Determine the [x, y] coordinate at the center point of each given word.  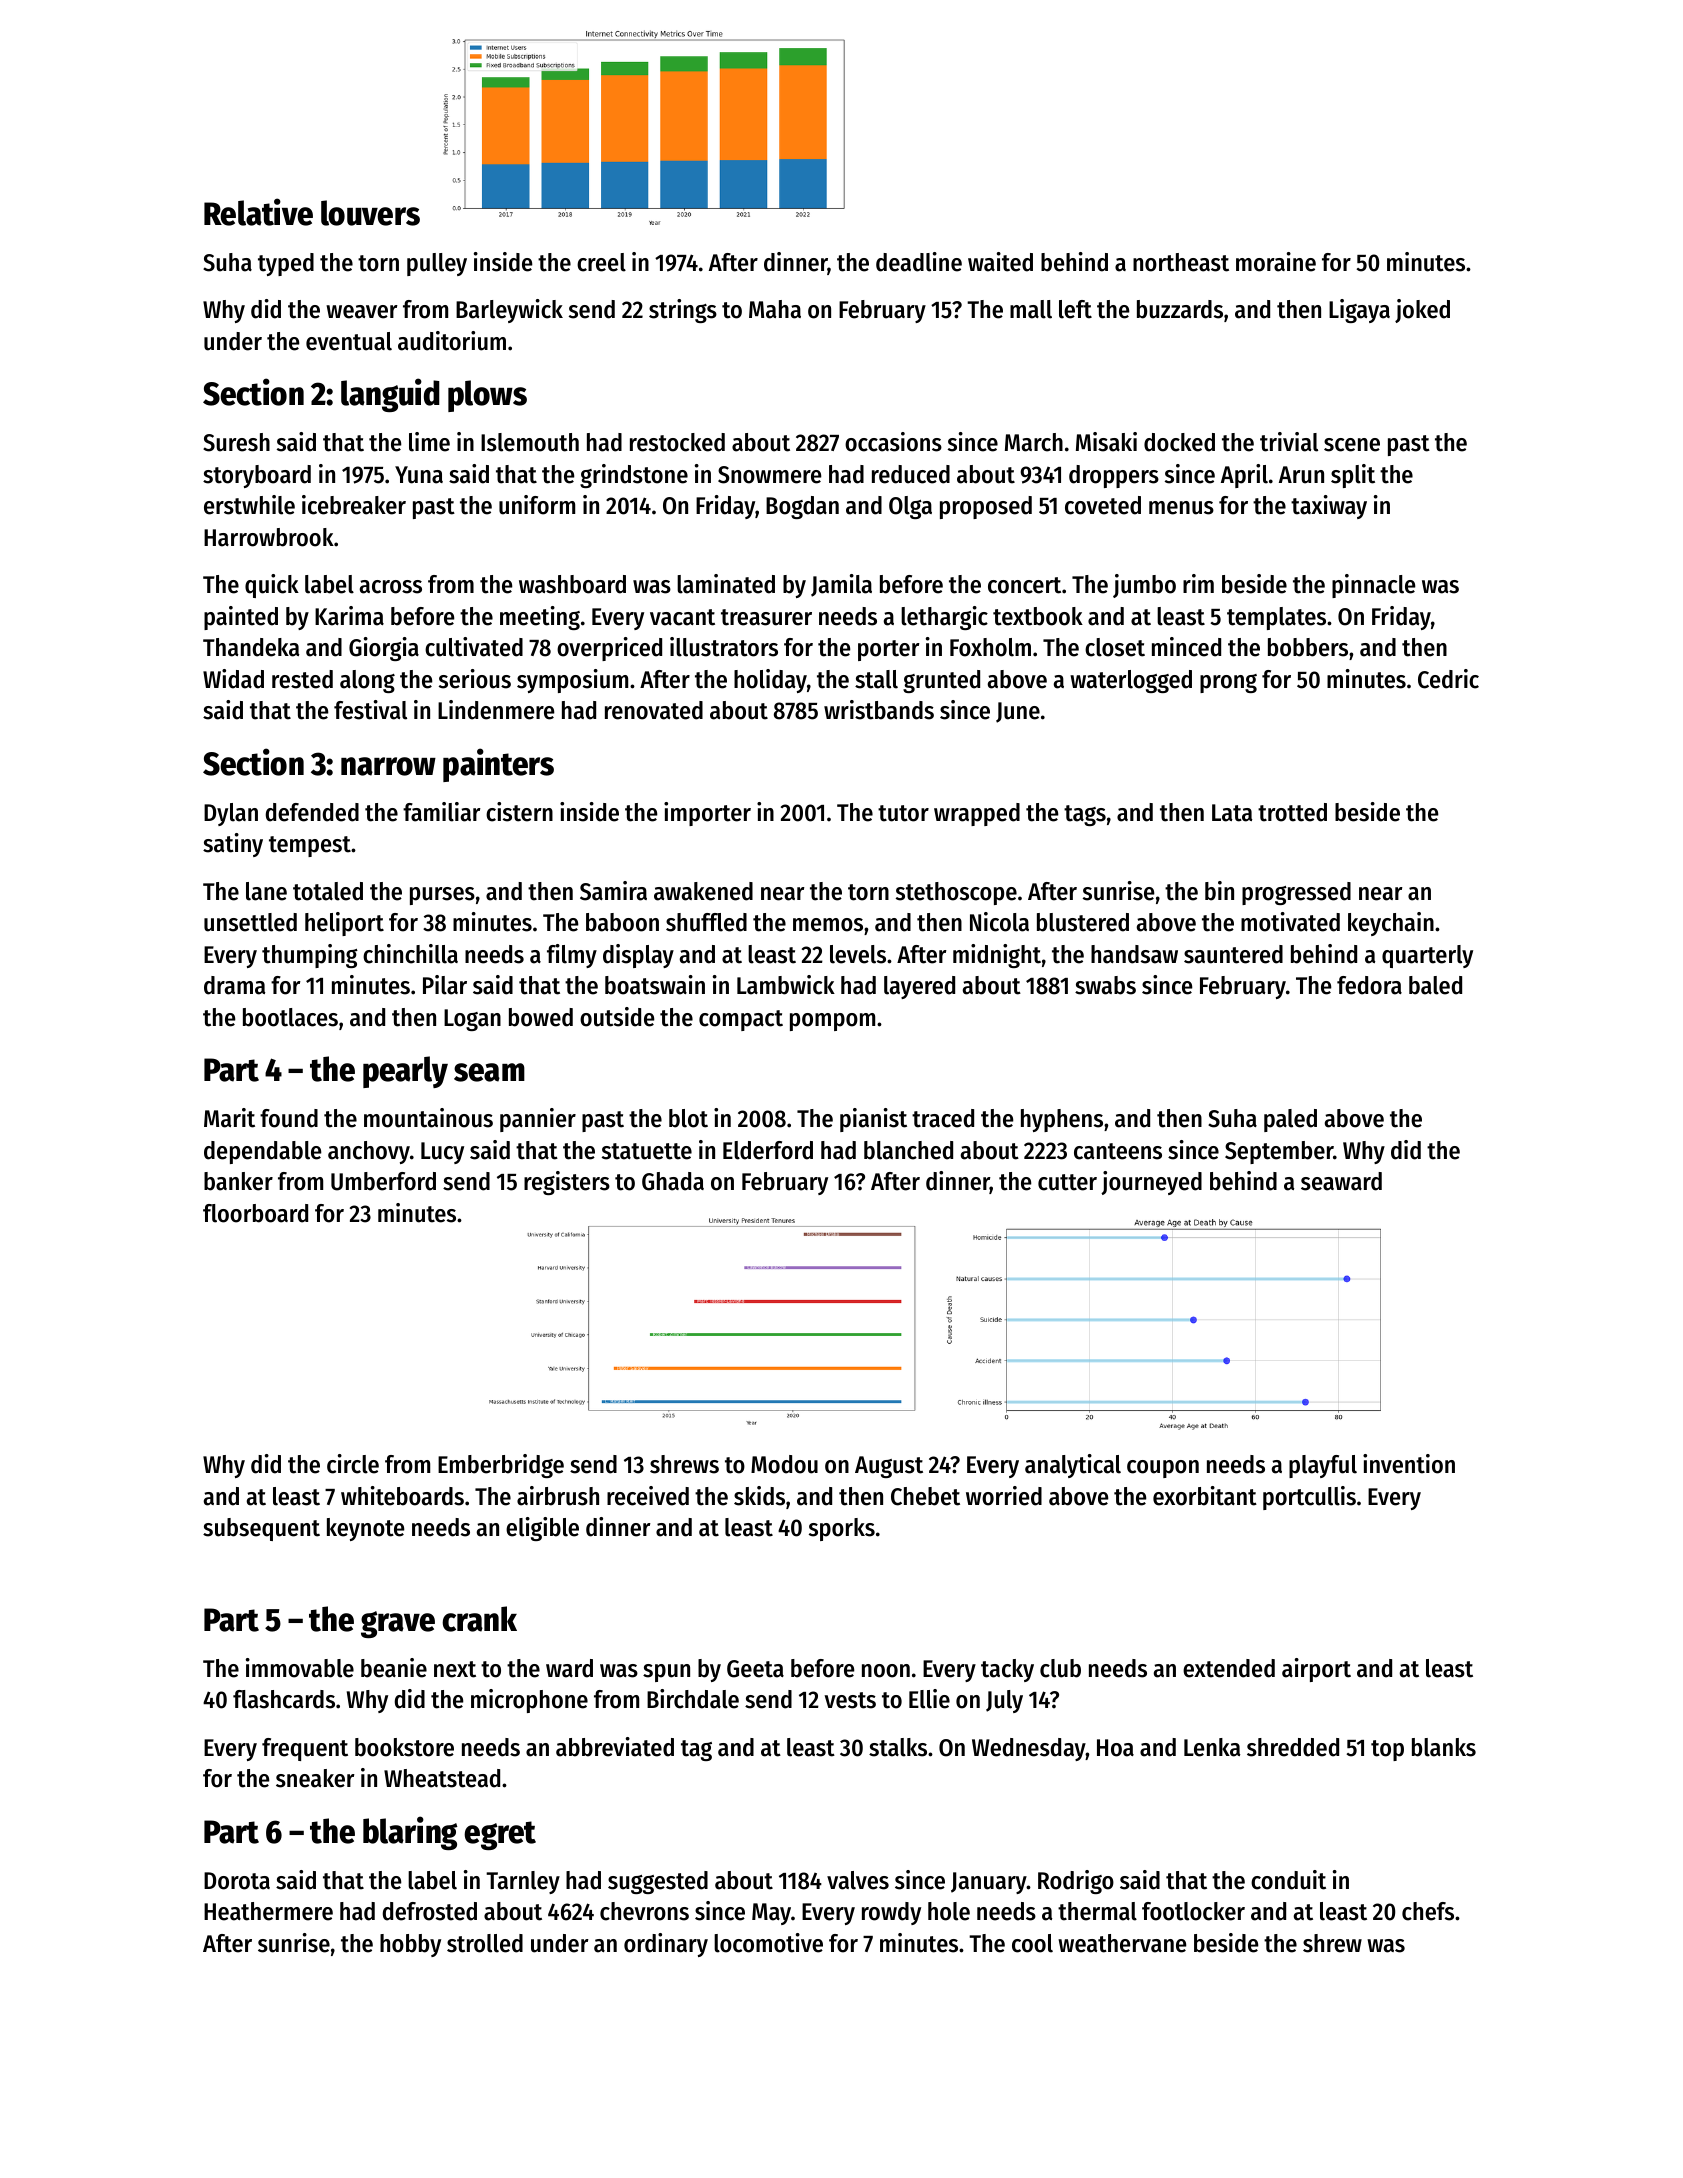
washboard [572, 584]
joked [1422, 311]
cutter [1067, 1182]
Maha [775, 309]
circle [353, 1464]
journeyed [1151, 1183]
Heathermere [268, 1911]
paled [1290, 1120]
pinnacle [1374, 586]
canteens [1118, 1151]
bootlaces [290, 1017]
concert [1024, 585]
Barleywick [509, 311]
